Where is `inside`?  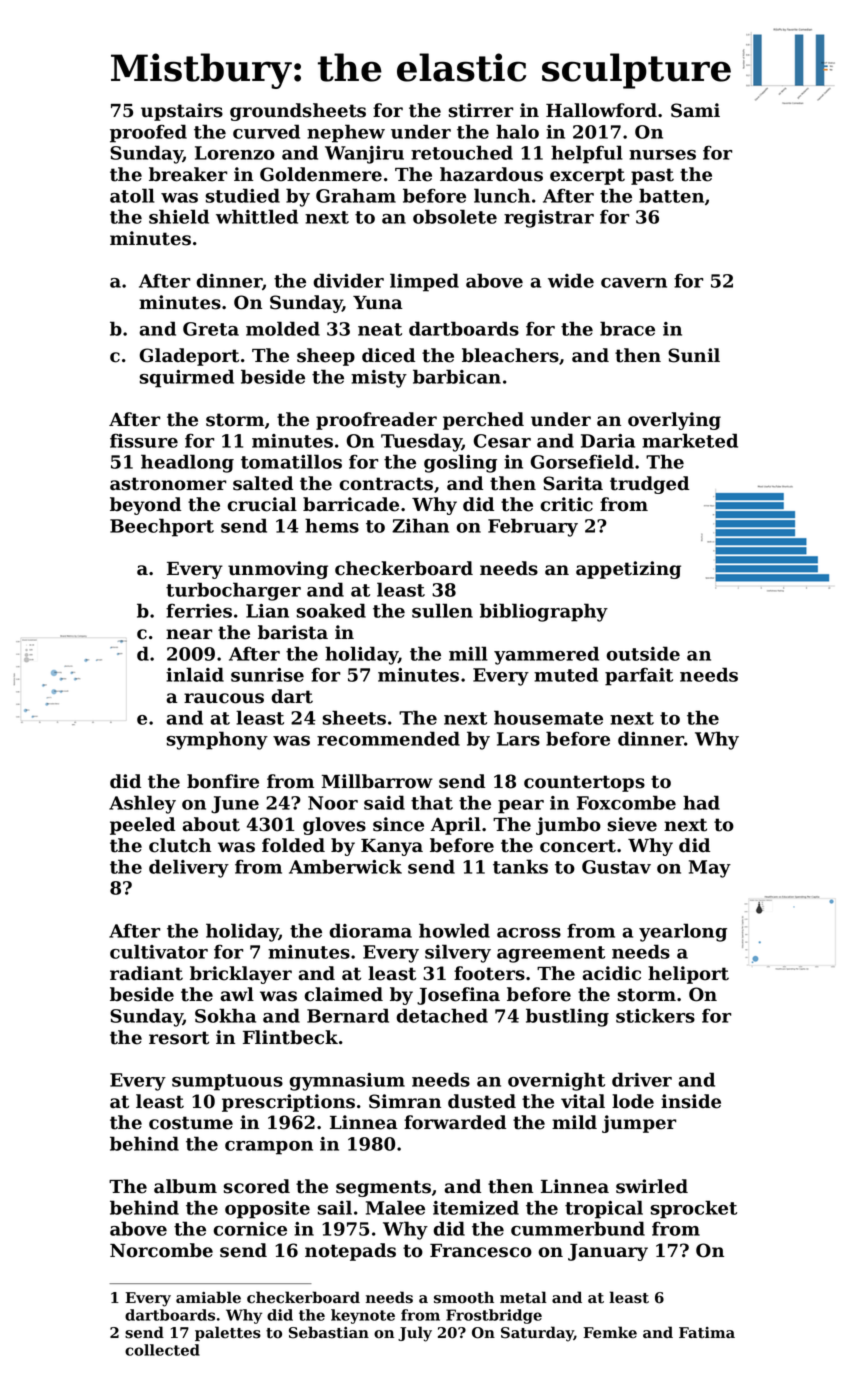 inside is located at coordinates (691, 1101).
